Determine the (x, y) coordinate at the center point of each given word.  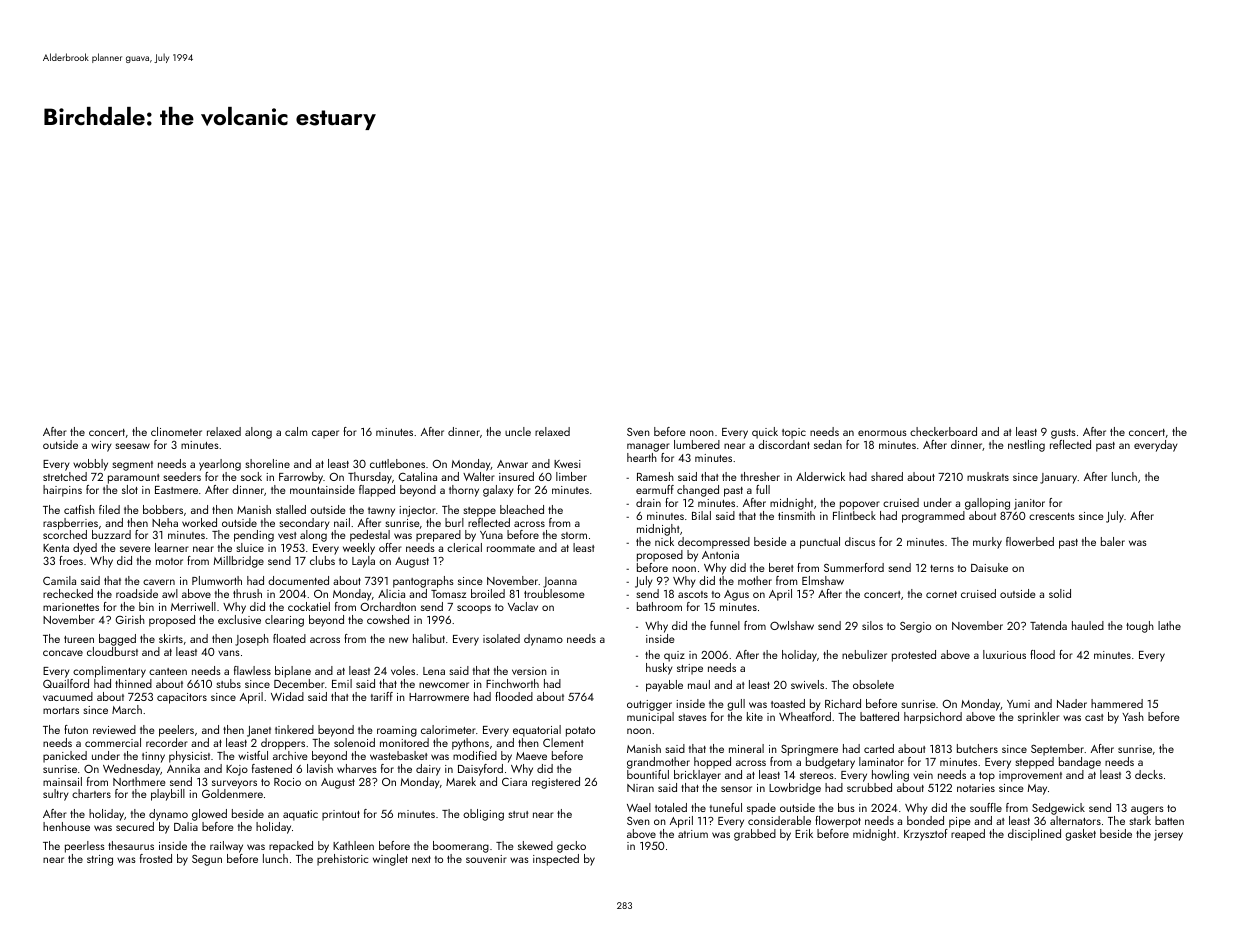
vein (923, 775)
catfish (79, 509)
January (1059, 478)
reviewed (114, 729)
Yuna (491, 535)
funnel (725, 625)
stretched (65, 476)
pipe (960, 822)
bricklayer (697, 776)
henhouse (66, 826)
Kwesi (567, 464)
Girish (130, 619)
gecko (571, 847)
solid (1060, 593)
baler (1113, 541)
